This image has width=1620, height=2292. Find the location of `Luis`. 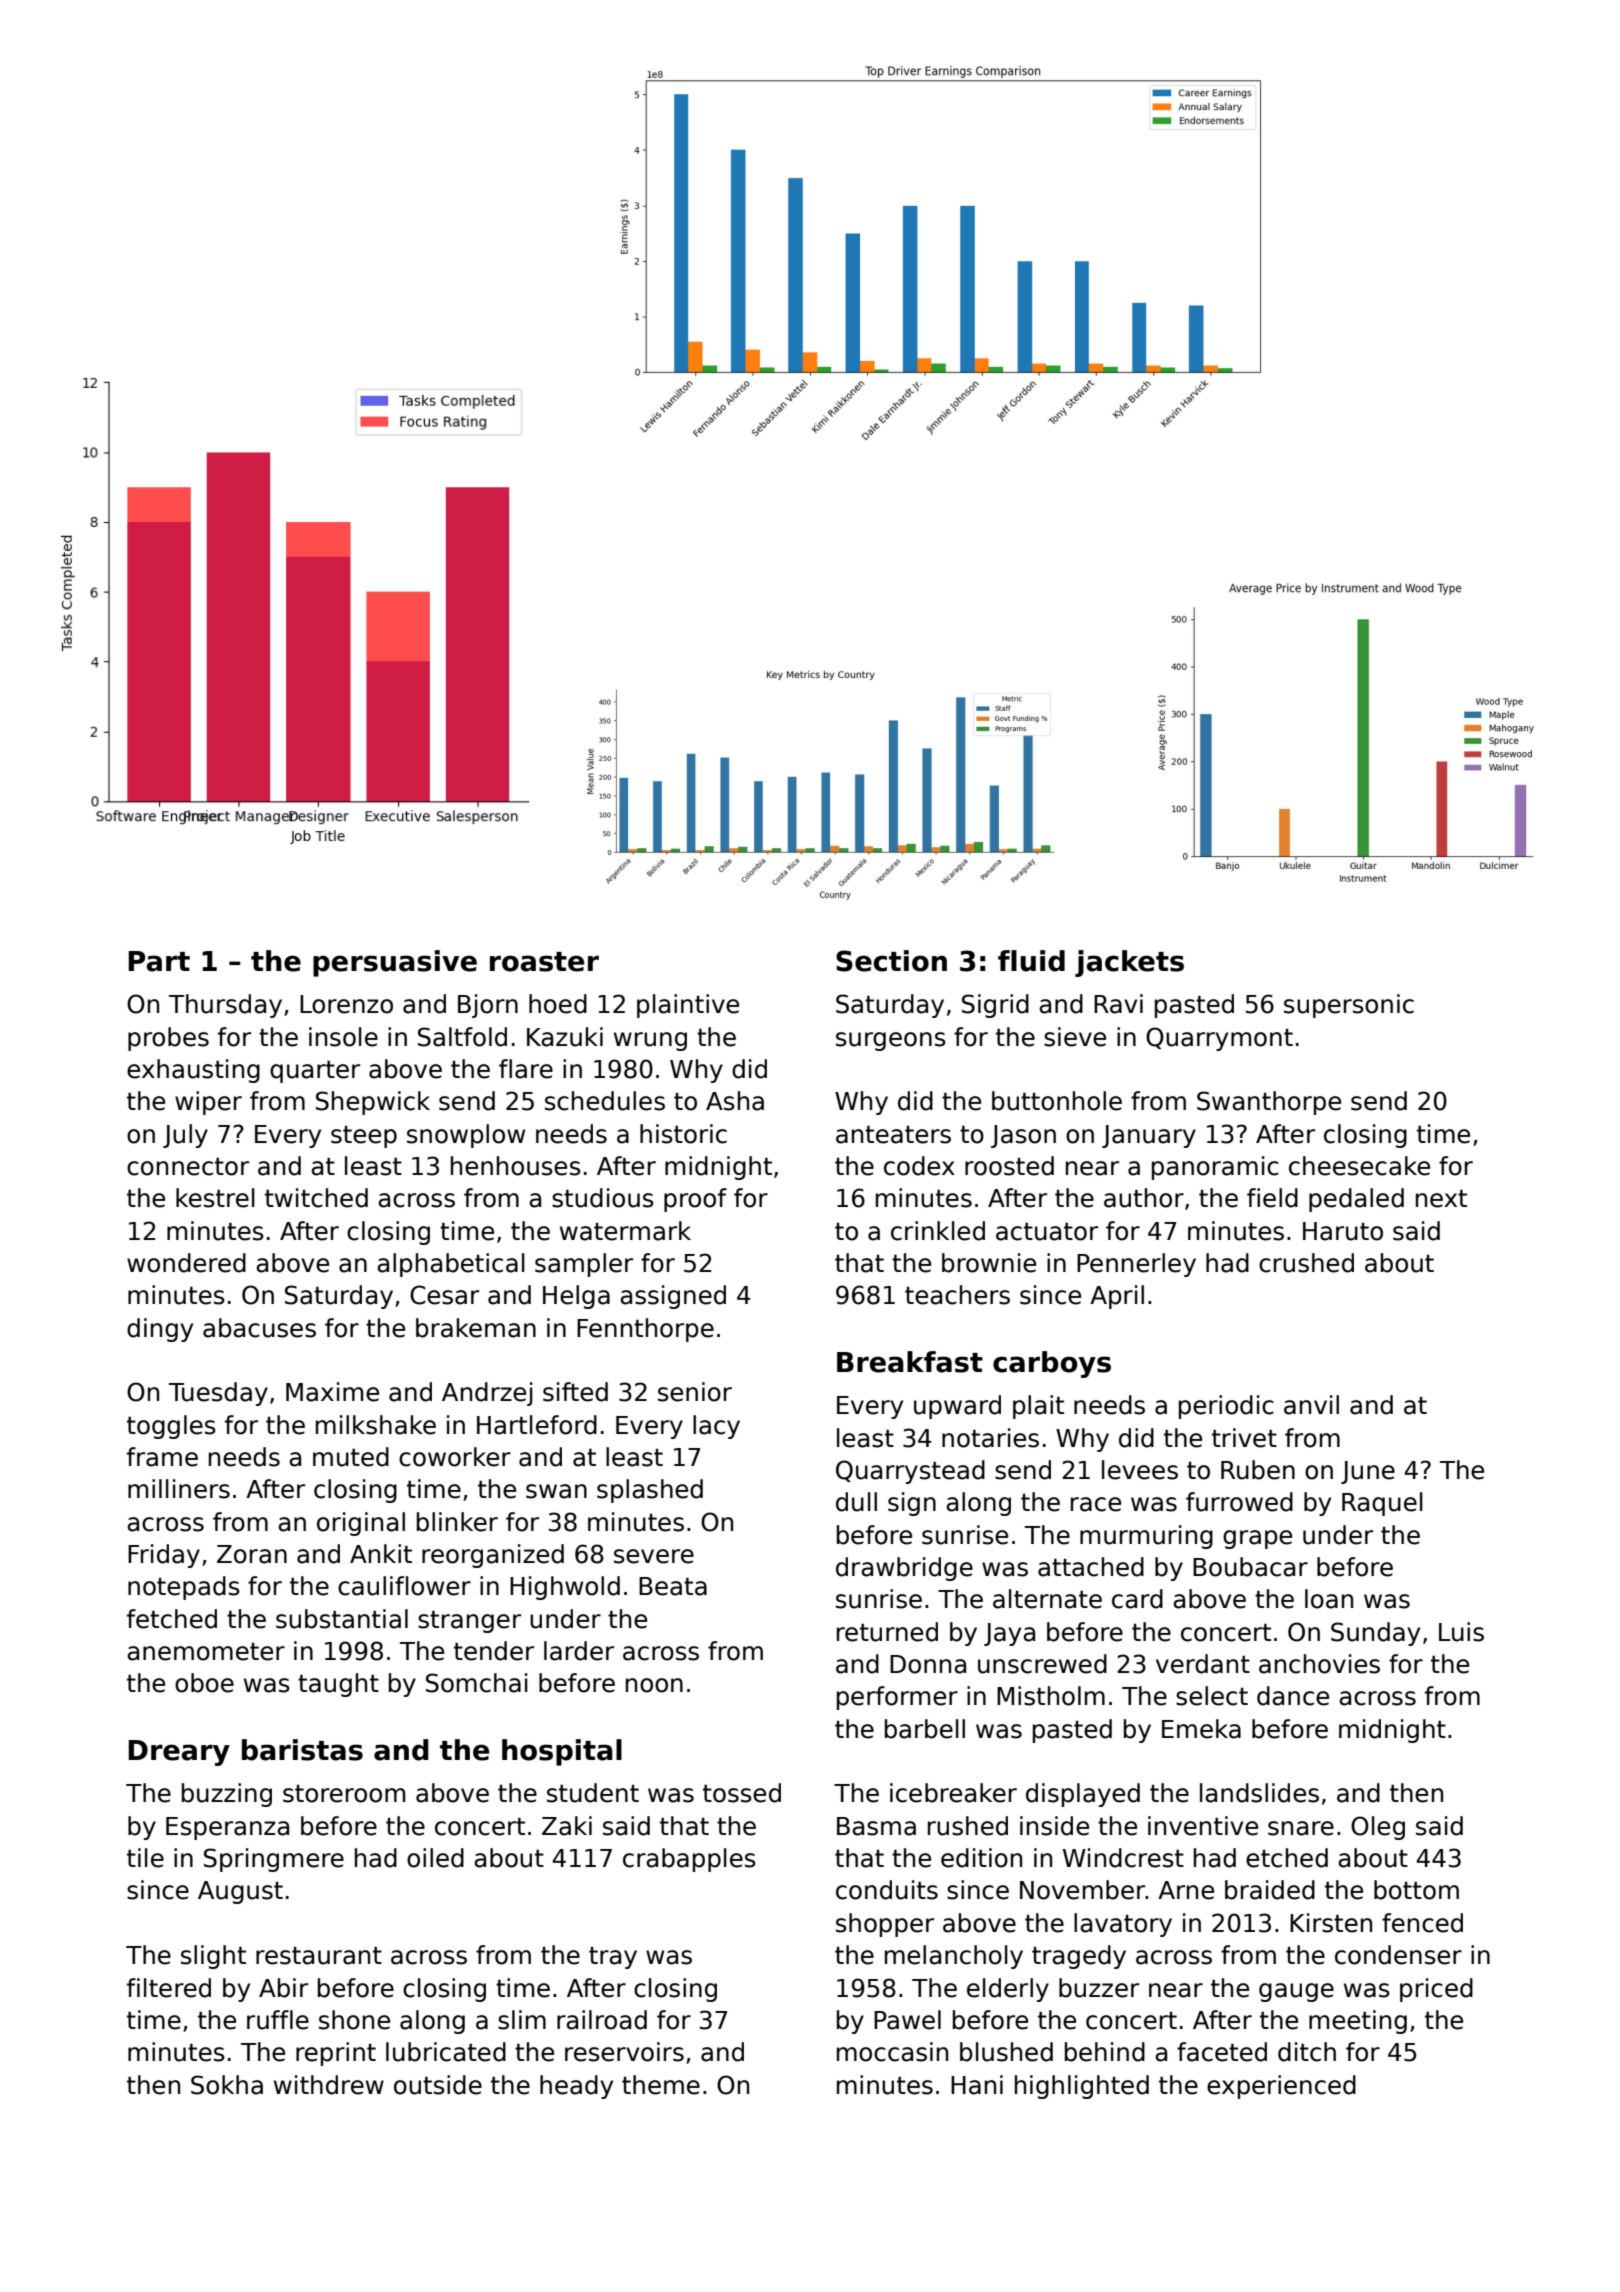

Luis is located at coordinates (1461, 1632).
